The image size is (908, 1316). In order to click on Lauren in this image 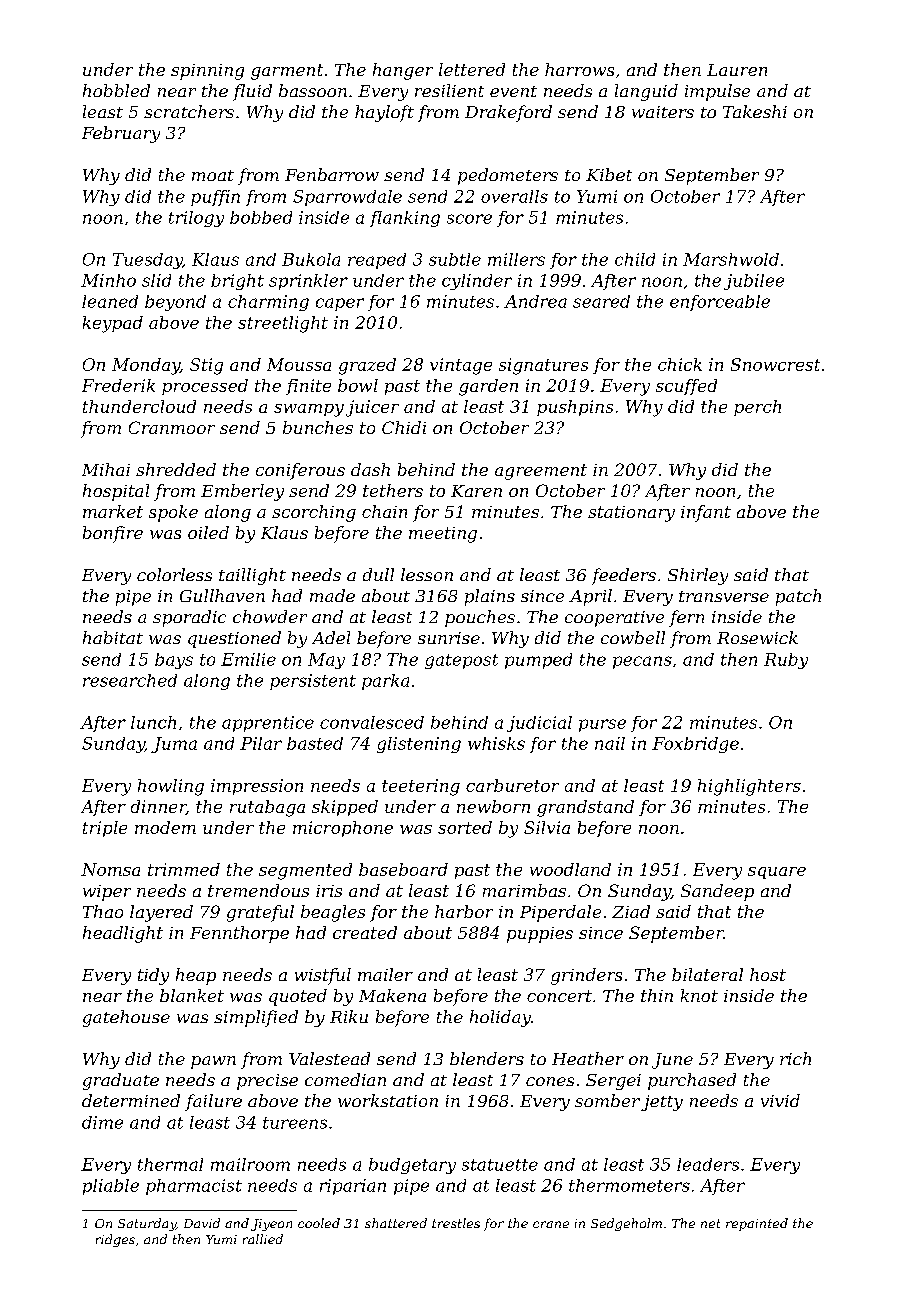, I will do `click(737, 70)`.
